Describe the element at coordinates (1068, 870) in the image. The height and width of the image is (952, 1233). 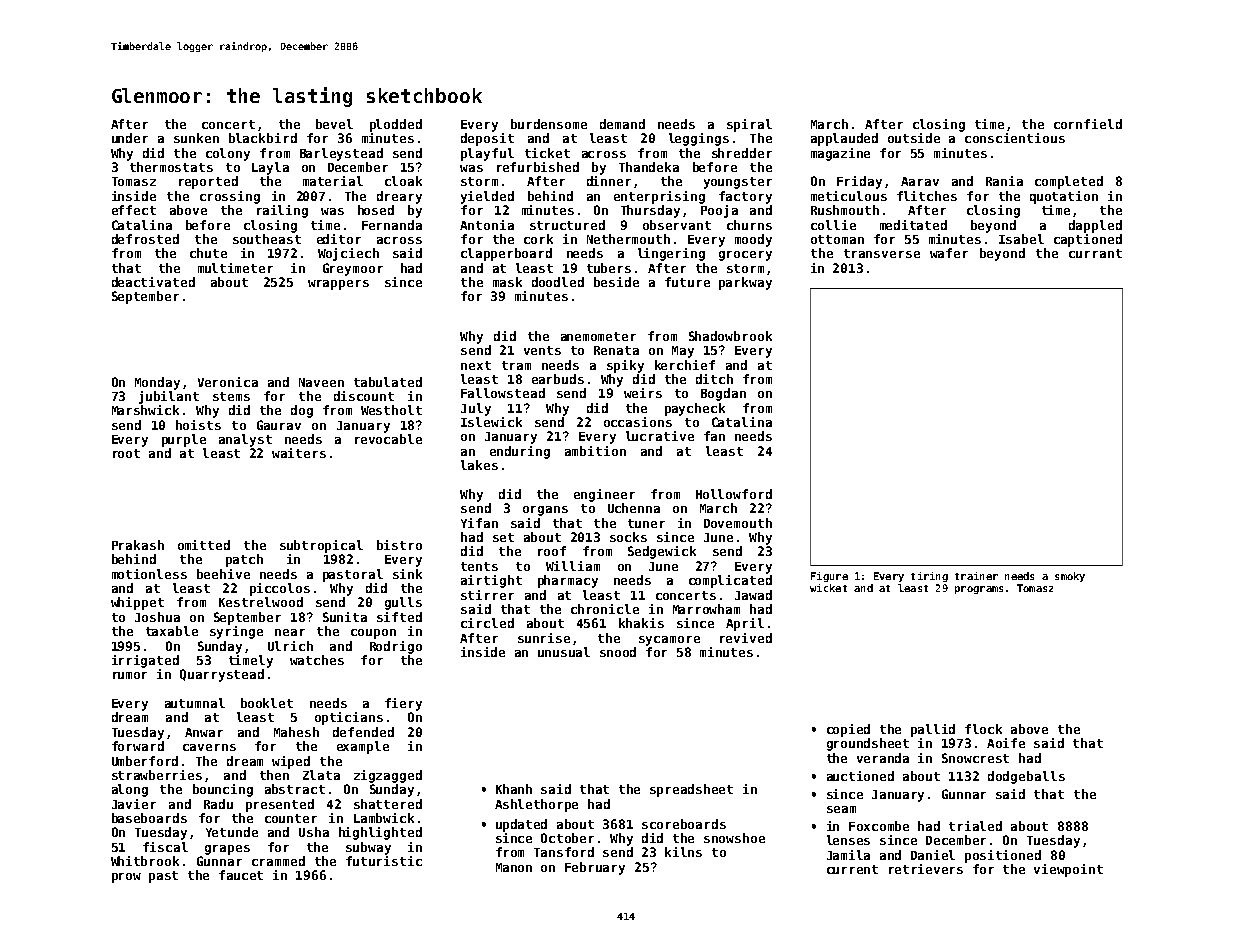
I see `viewpoint` at that location.
